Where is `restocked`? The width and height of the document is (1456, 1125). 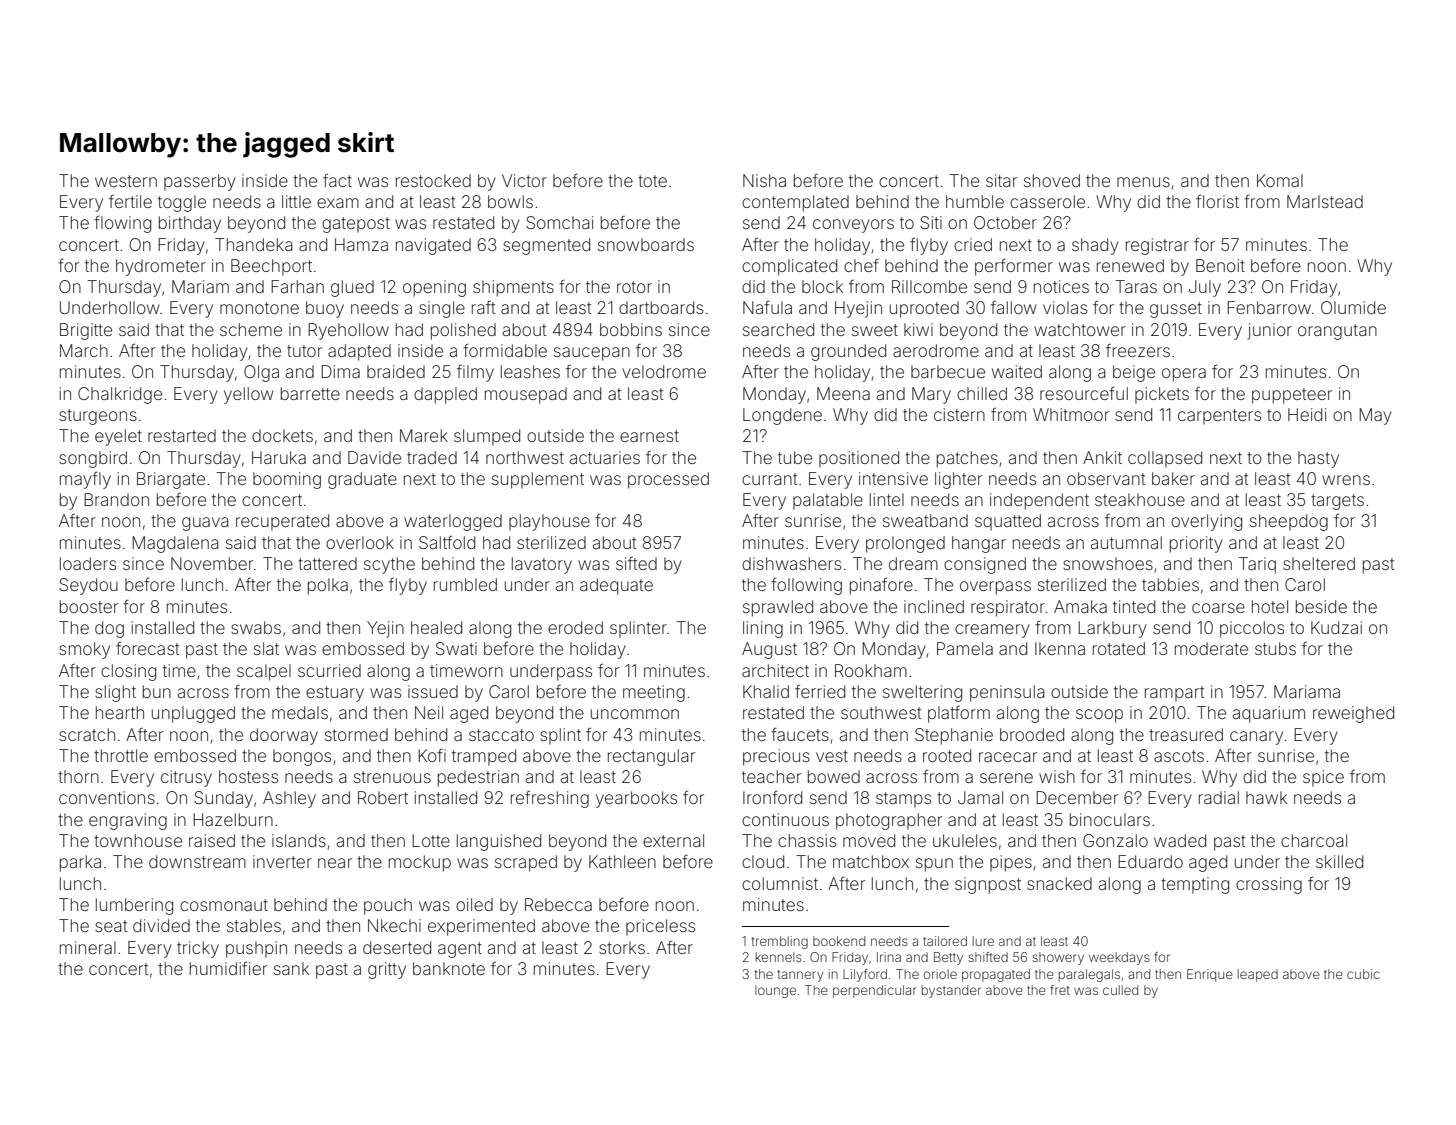 restocked is located at coordinates (433, 180).
